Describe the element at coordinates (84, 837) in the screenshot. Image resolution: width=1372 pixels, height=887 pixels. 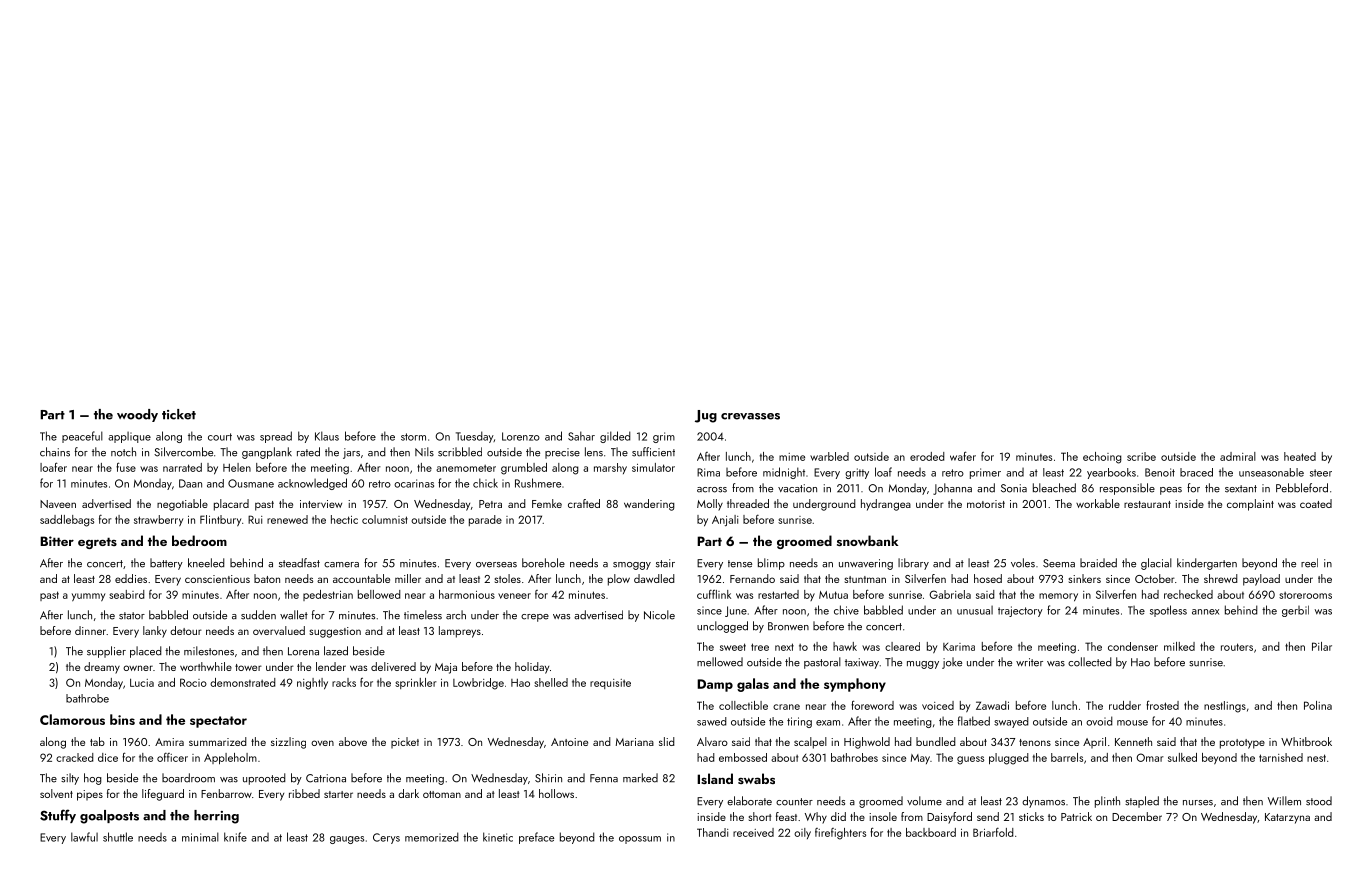
I see `lawful` at that location.
